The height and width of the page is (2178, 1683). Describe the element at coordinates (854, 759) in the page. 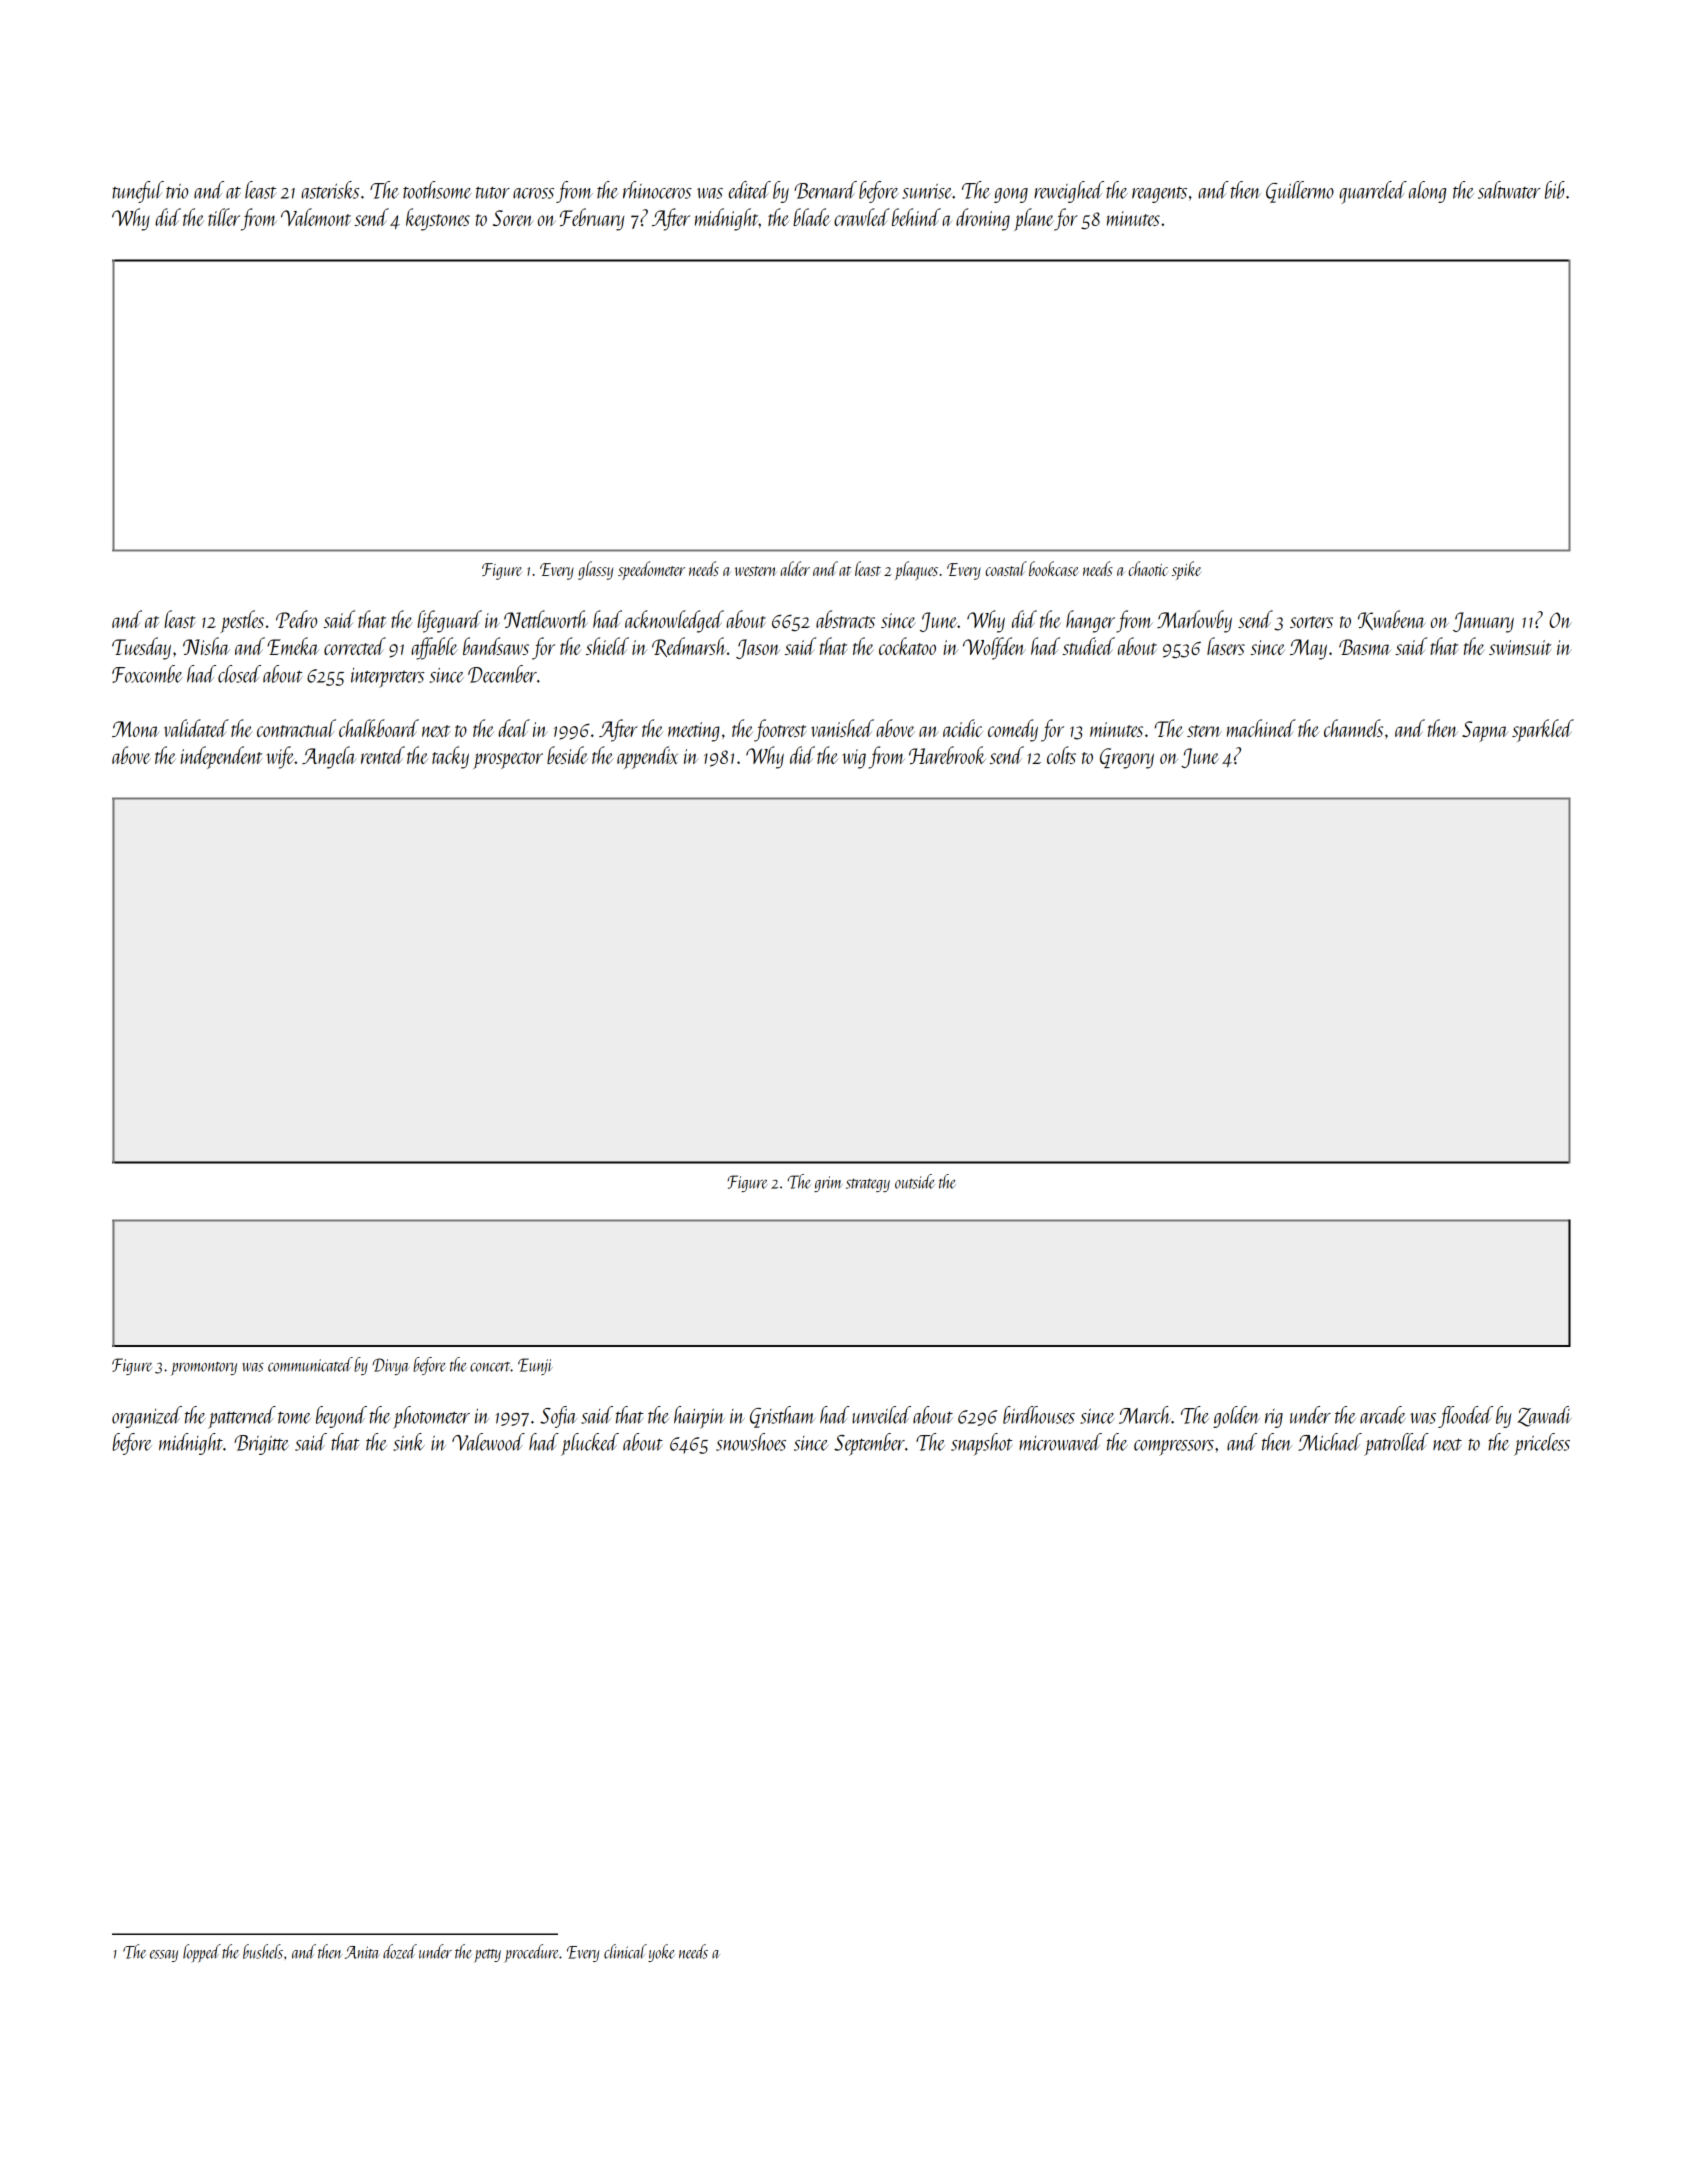

I see `wig` at that location.
